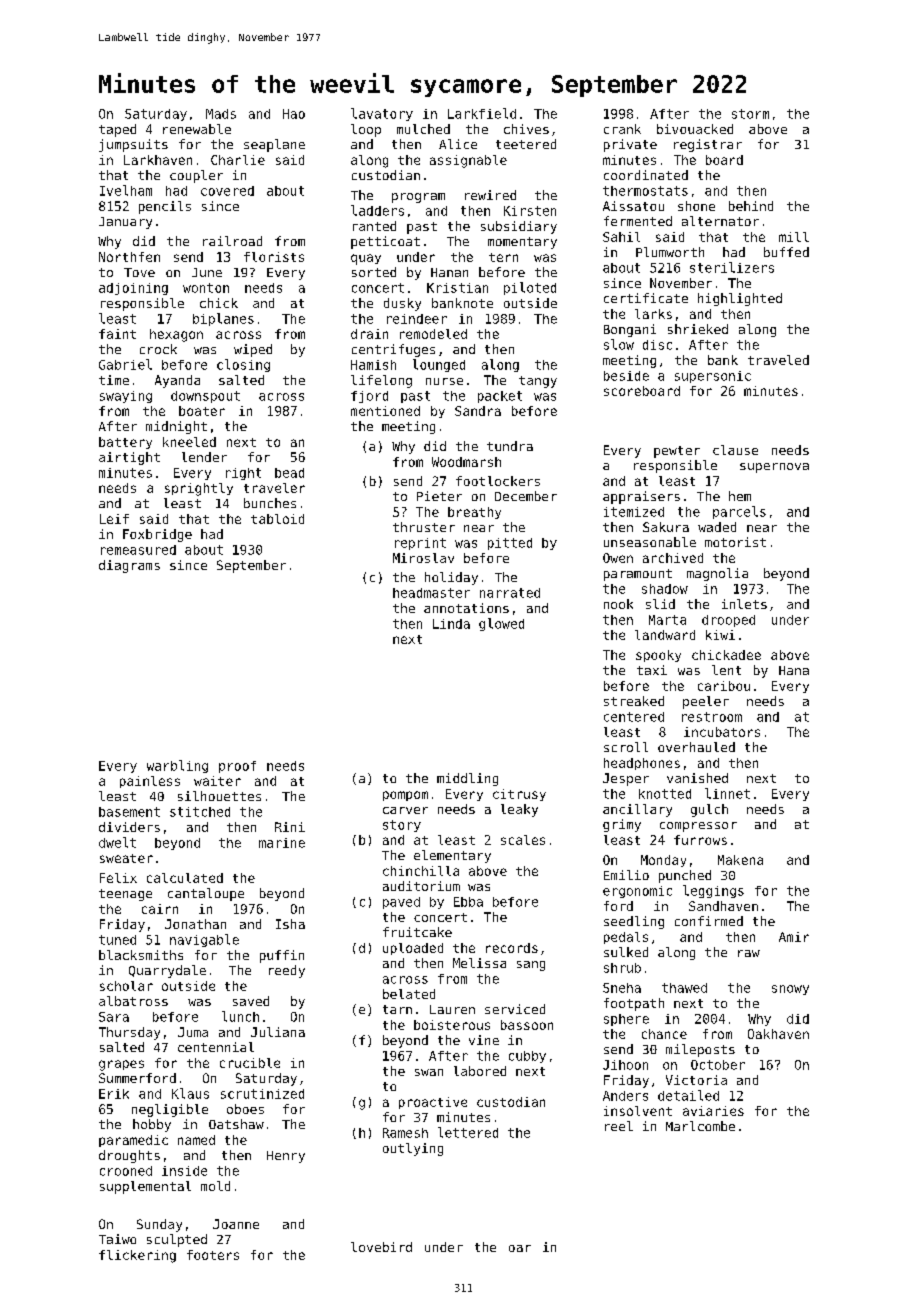  Describe the element at coordinates (204, 457) in the image. I see `lender` at that location.
